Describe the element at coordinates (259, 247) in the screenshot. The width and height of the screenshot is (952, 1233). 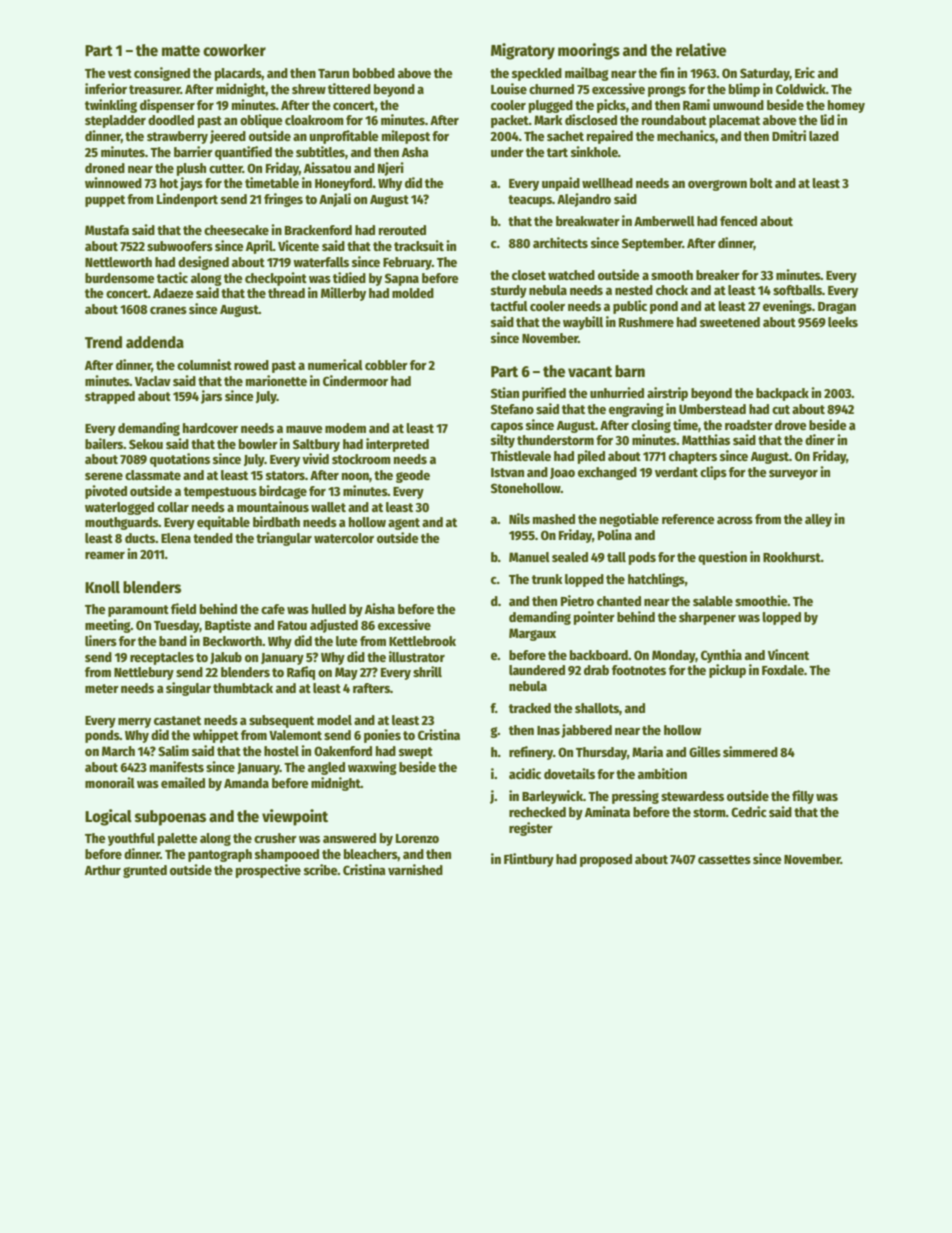
I see `April` at that location.
